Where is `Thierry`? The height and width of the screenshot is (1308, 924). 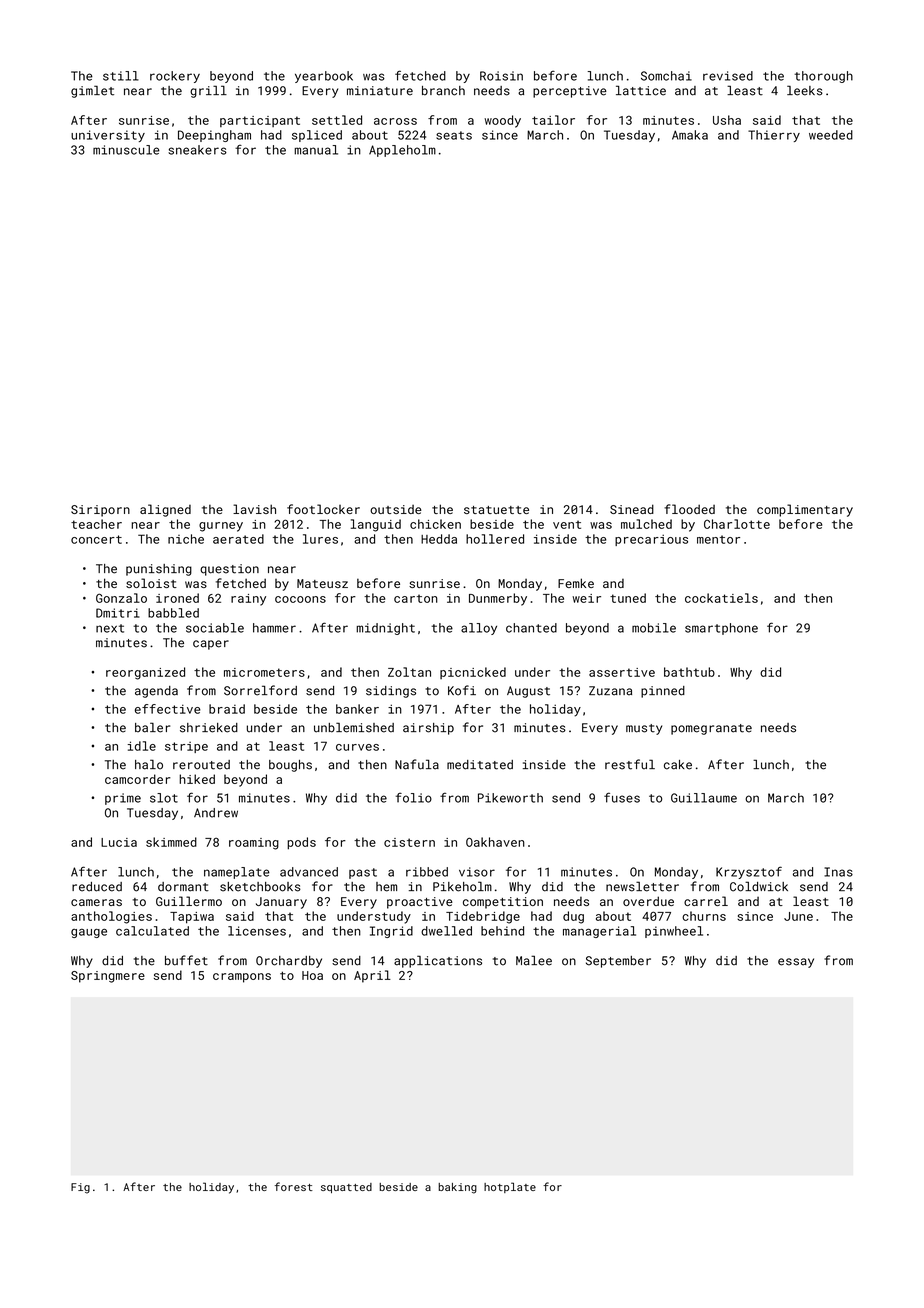
Thierry is located at coordinates (774, 136).
